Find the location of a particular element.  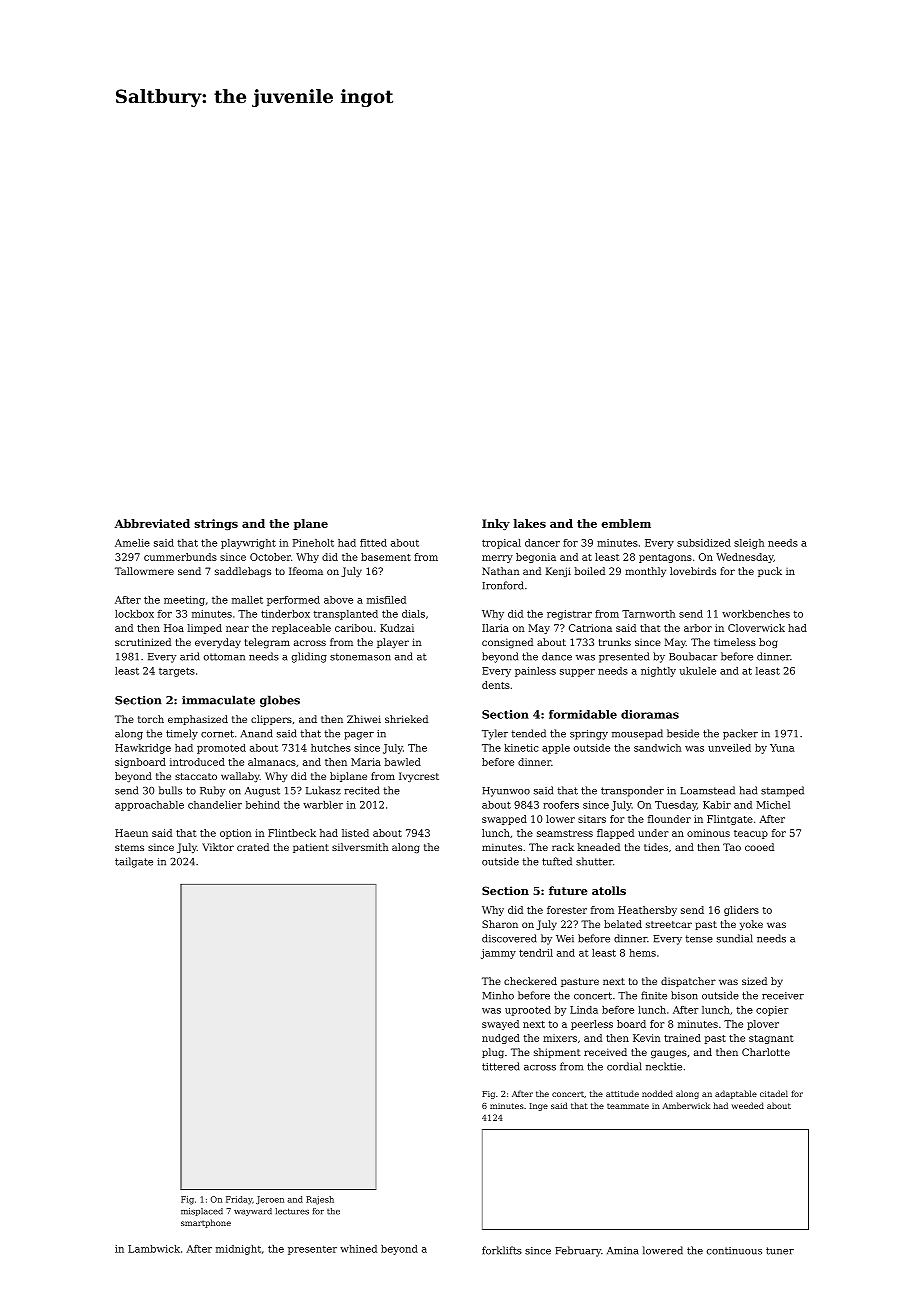

emblem is located at coordinates (626, 523).
